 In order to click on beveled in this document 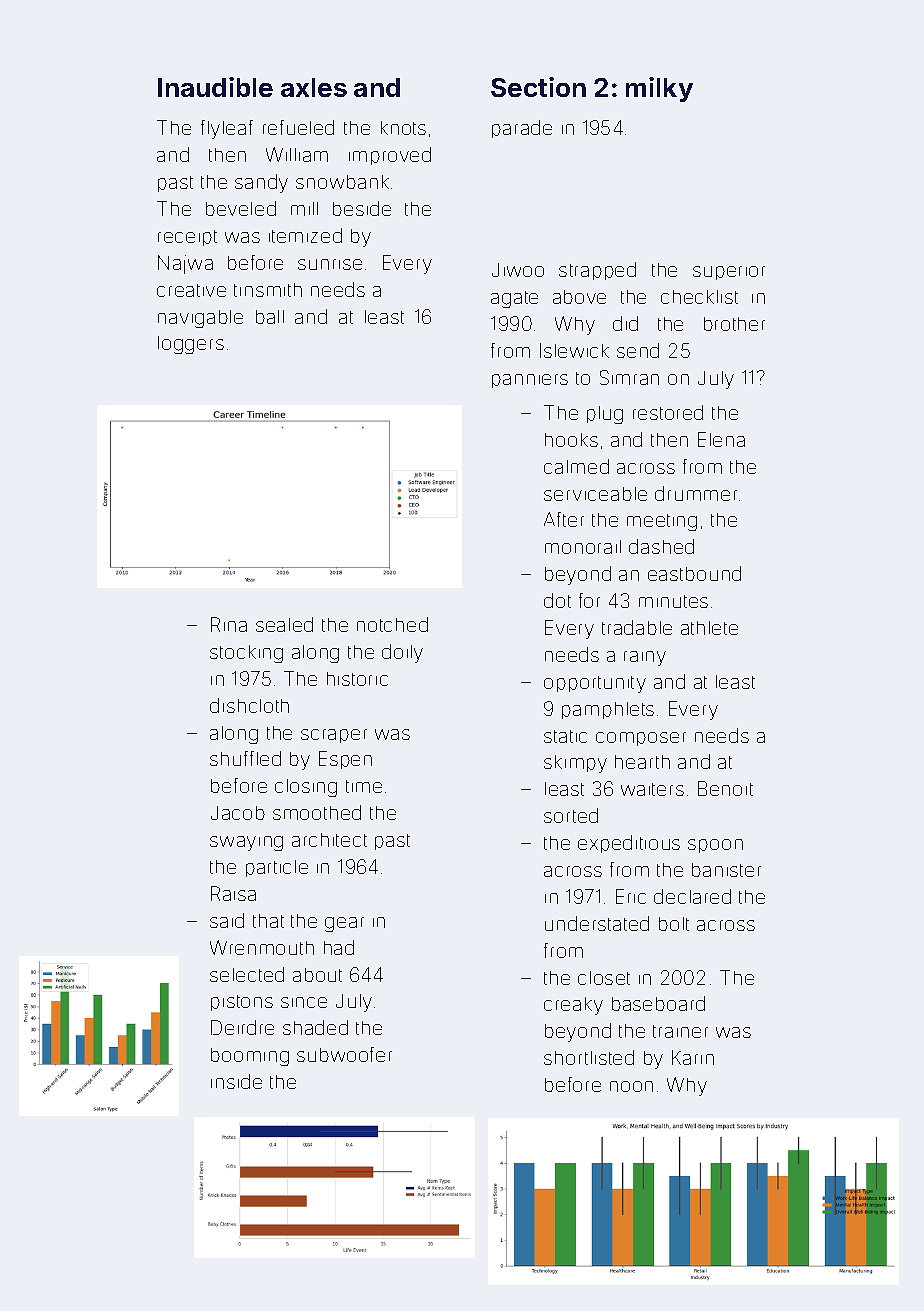, I will do `click(241, 208)`.
